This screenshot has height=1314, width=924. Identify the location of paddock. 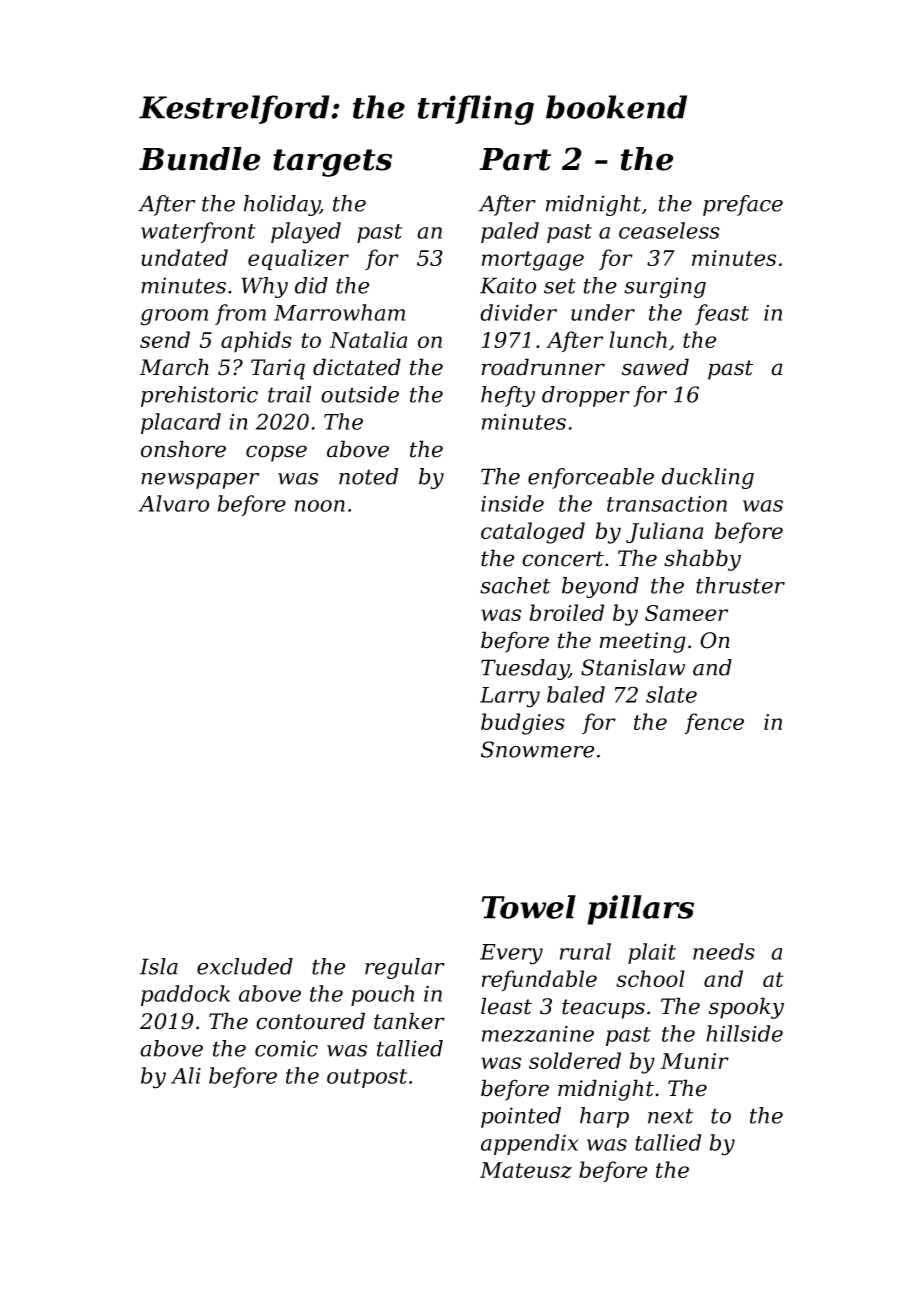
(185, 995).
